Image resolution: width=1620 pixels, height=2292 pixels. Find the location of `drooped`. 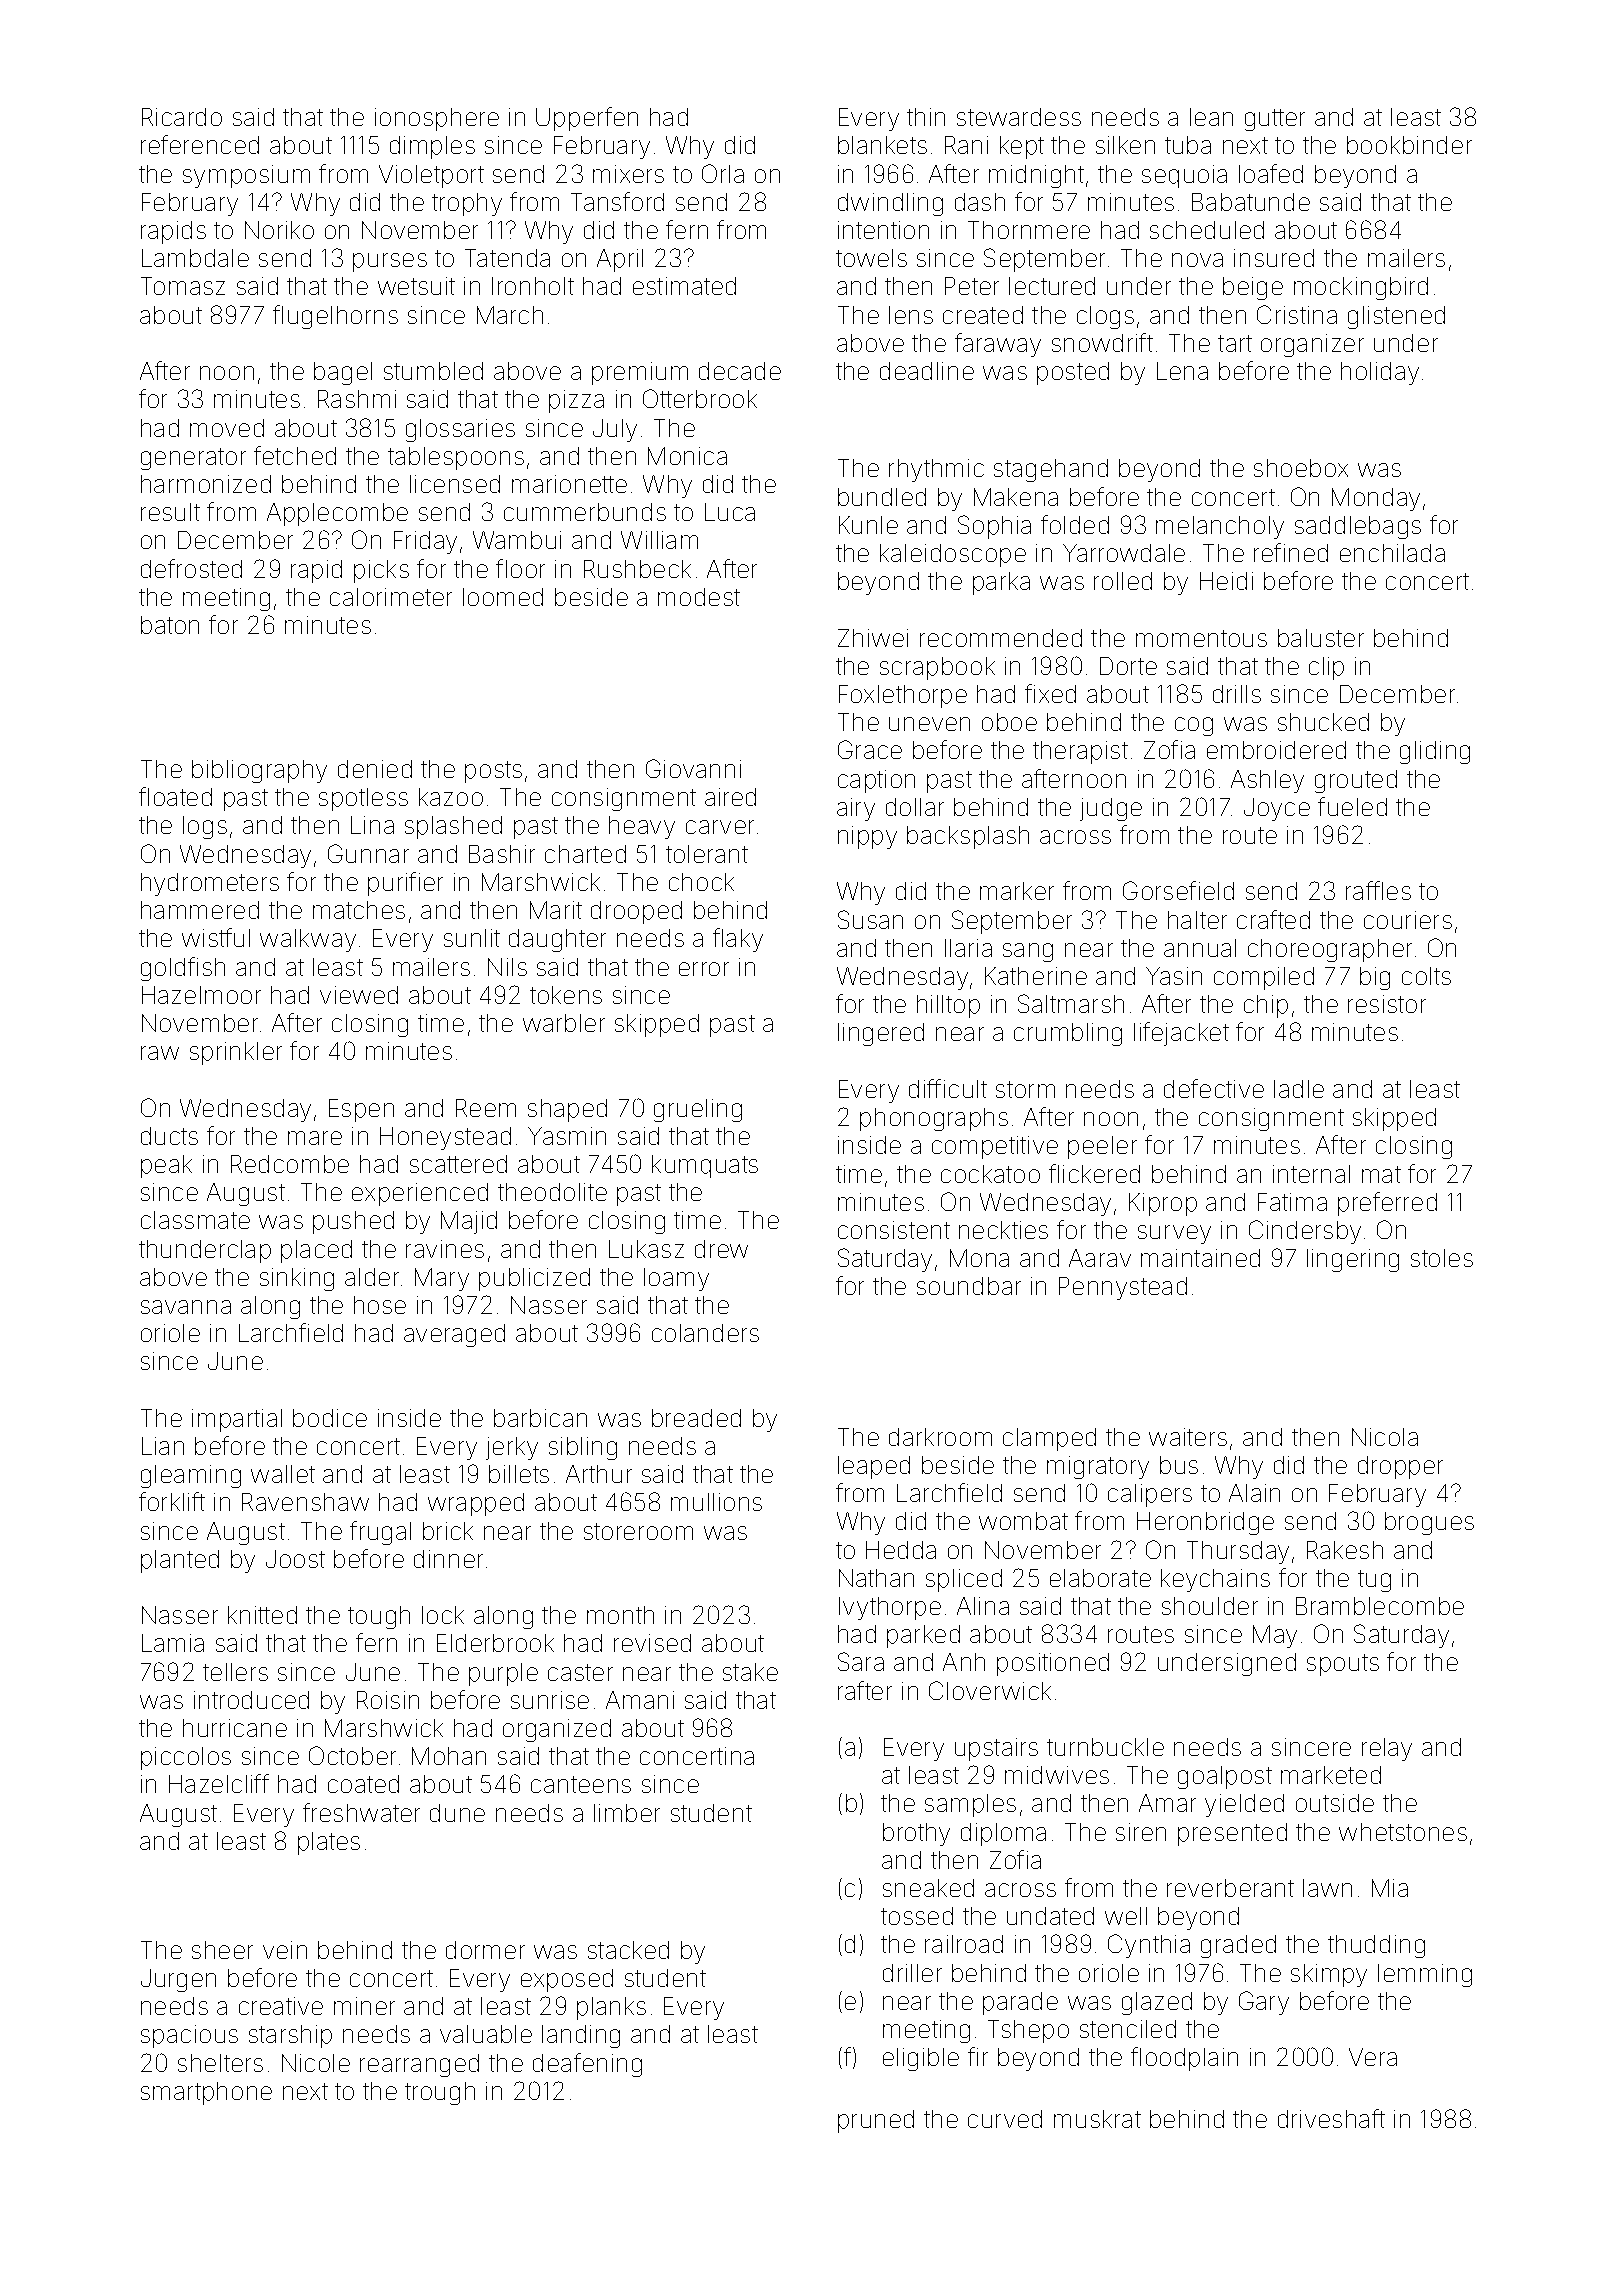

drooped is located at coordinates (636, 912).
